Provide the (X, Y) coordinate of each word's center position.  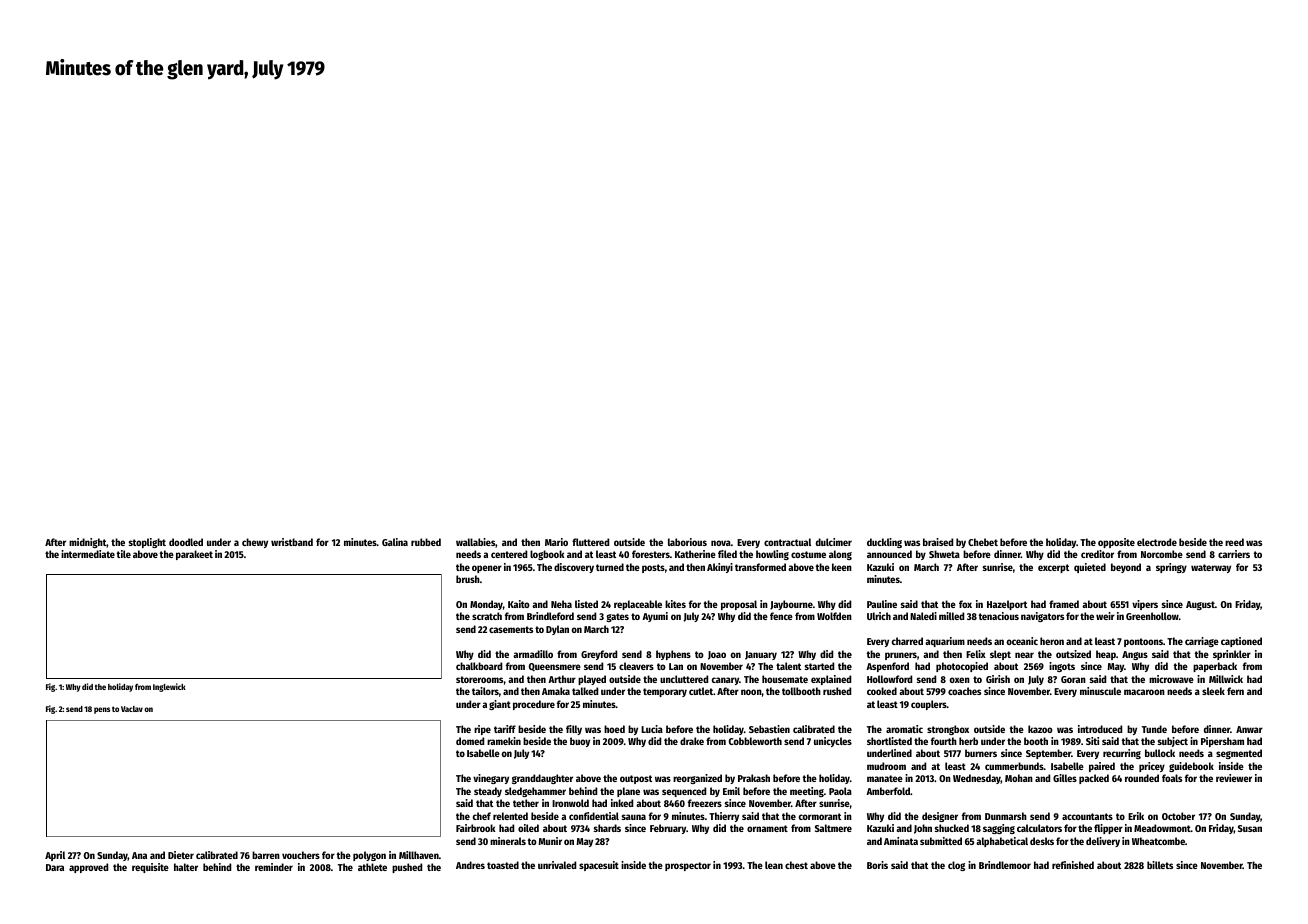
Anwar (1249, 729)
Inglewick (169, 687)
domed (470, 741)
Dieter (181, 855)
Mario (556, 542)
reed (1234, 542)
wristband (292, 542)
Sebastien (769, 729)
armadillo (533, 654)
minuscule (1100, 691)
